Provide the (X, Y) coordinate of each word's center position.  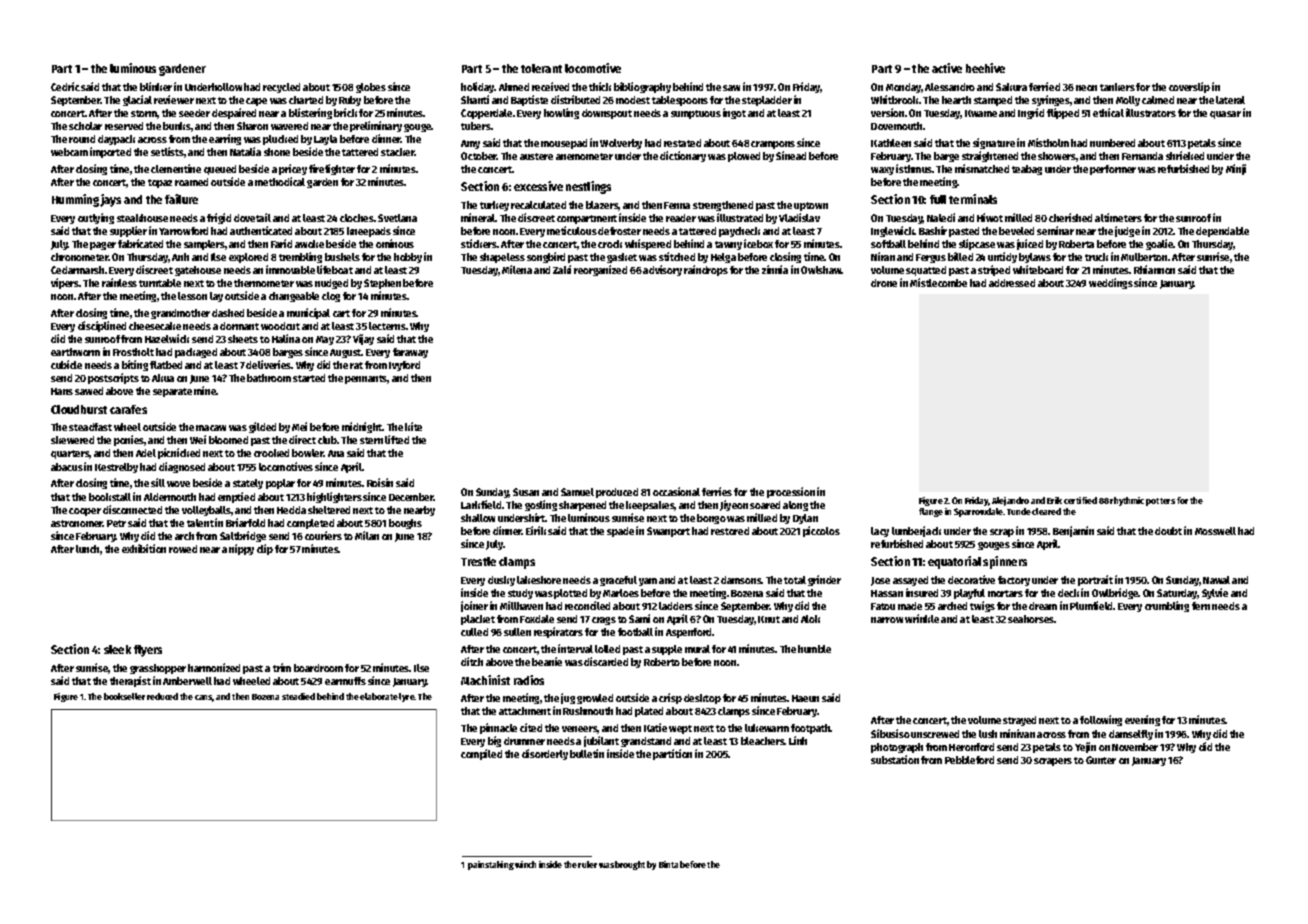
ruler (587, 864)
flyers (148, 651)
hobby (408, 258)
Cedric (65, 86)
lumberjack (916, 531)
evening (1142, 720)
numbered (1112, 143)
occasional (676, 491)
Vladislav (799, 217)
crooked (271, 453)
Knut (769, 619)
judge (1127, 231)
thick (600, 86)
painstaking (491, 865)
